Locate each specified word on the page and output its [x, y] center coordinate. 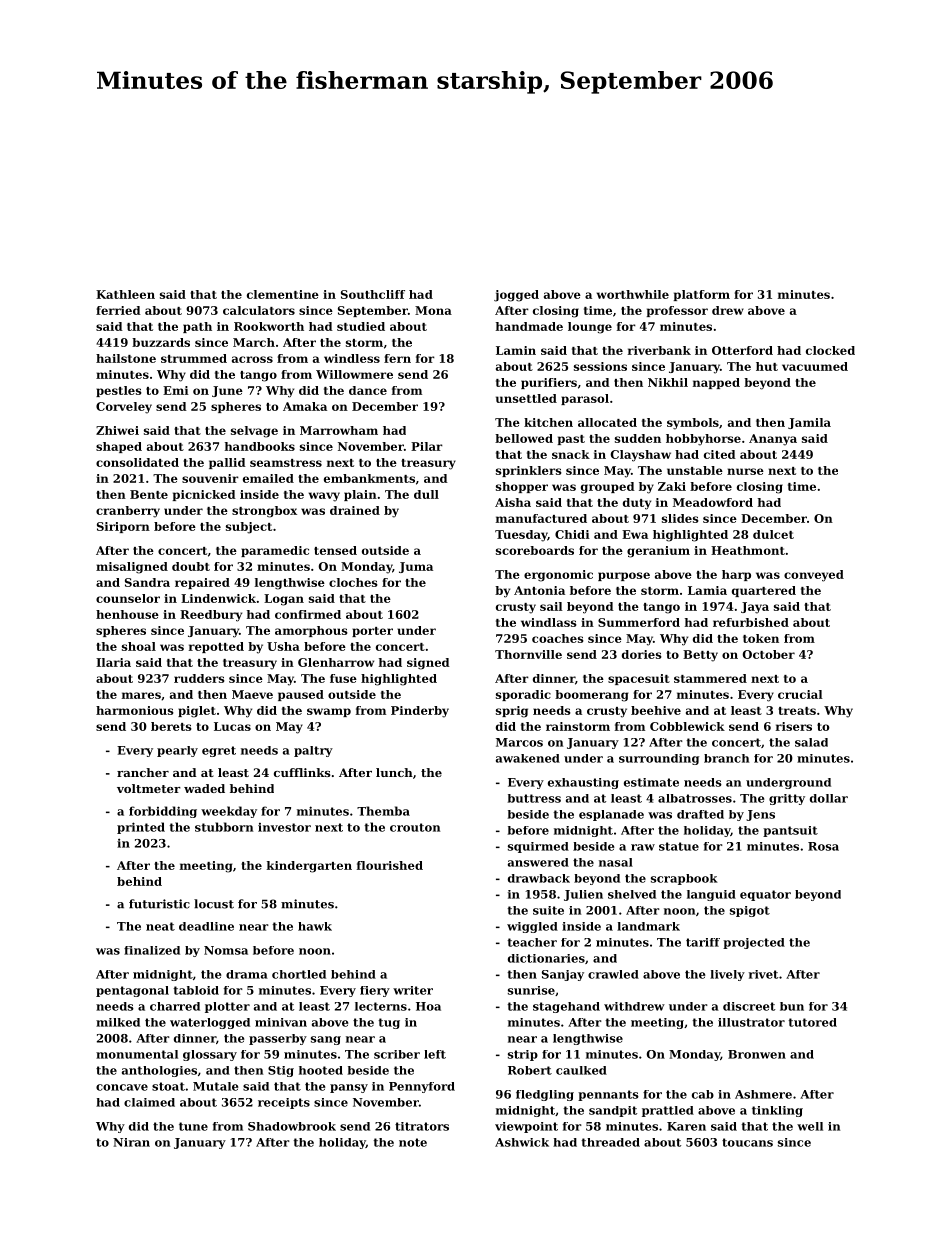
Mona [433, 310]
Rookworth [269, 326]
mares [141, 695]
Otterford [742, 350]
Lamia [707, 590]
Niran [131, 1142]
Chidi [572, 534]
